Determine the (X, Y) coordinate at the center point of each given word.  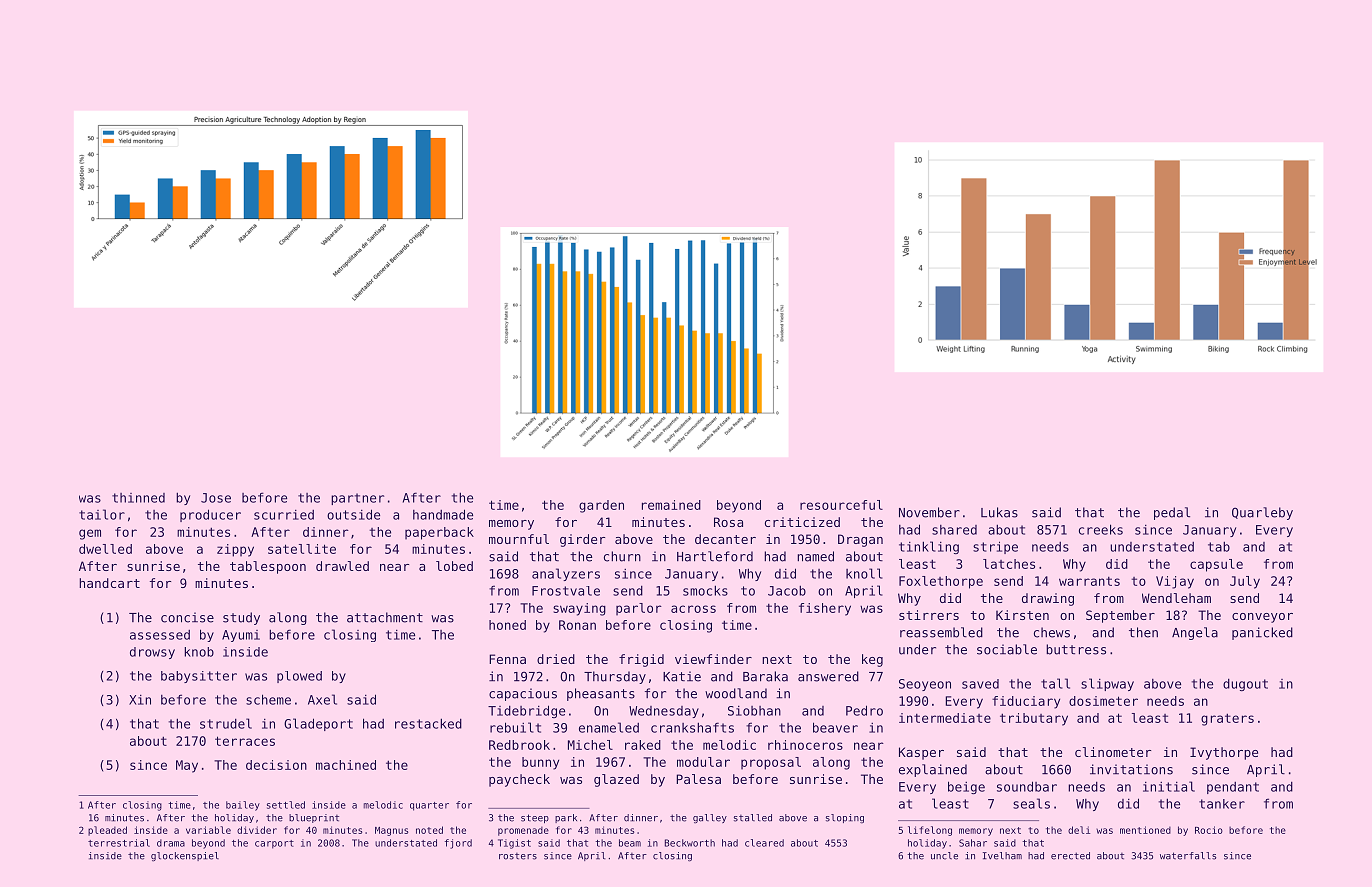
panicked (1262, 633)
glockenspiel (185, 857)
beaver (835, 727)
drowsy (152, 653)
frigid (641, 660)
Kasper (921, 753)
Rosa (728, 522)
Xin (140, 700)
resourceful (841, 505)
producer (210, 515)
